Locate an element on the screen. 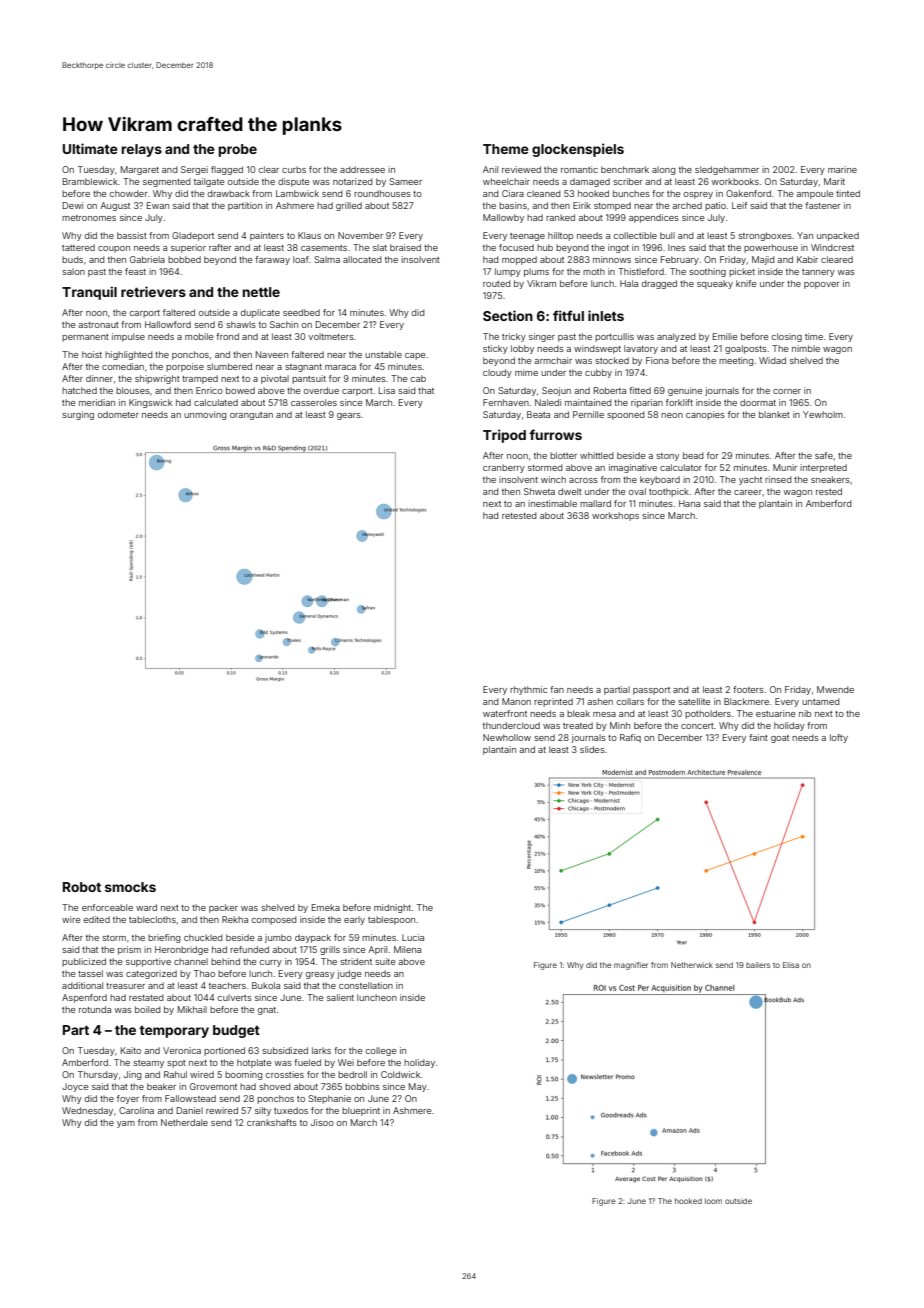 This screenshot has width=924, height=1308. bailers is located at coordinates (758, 965).
